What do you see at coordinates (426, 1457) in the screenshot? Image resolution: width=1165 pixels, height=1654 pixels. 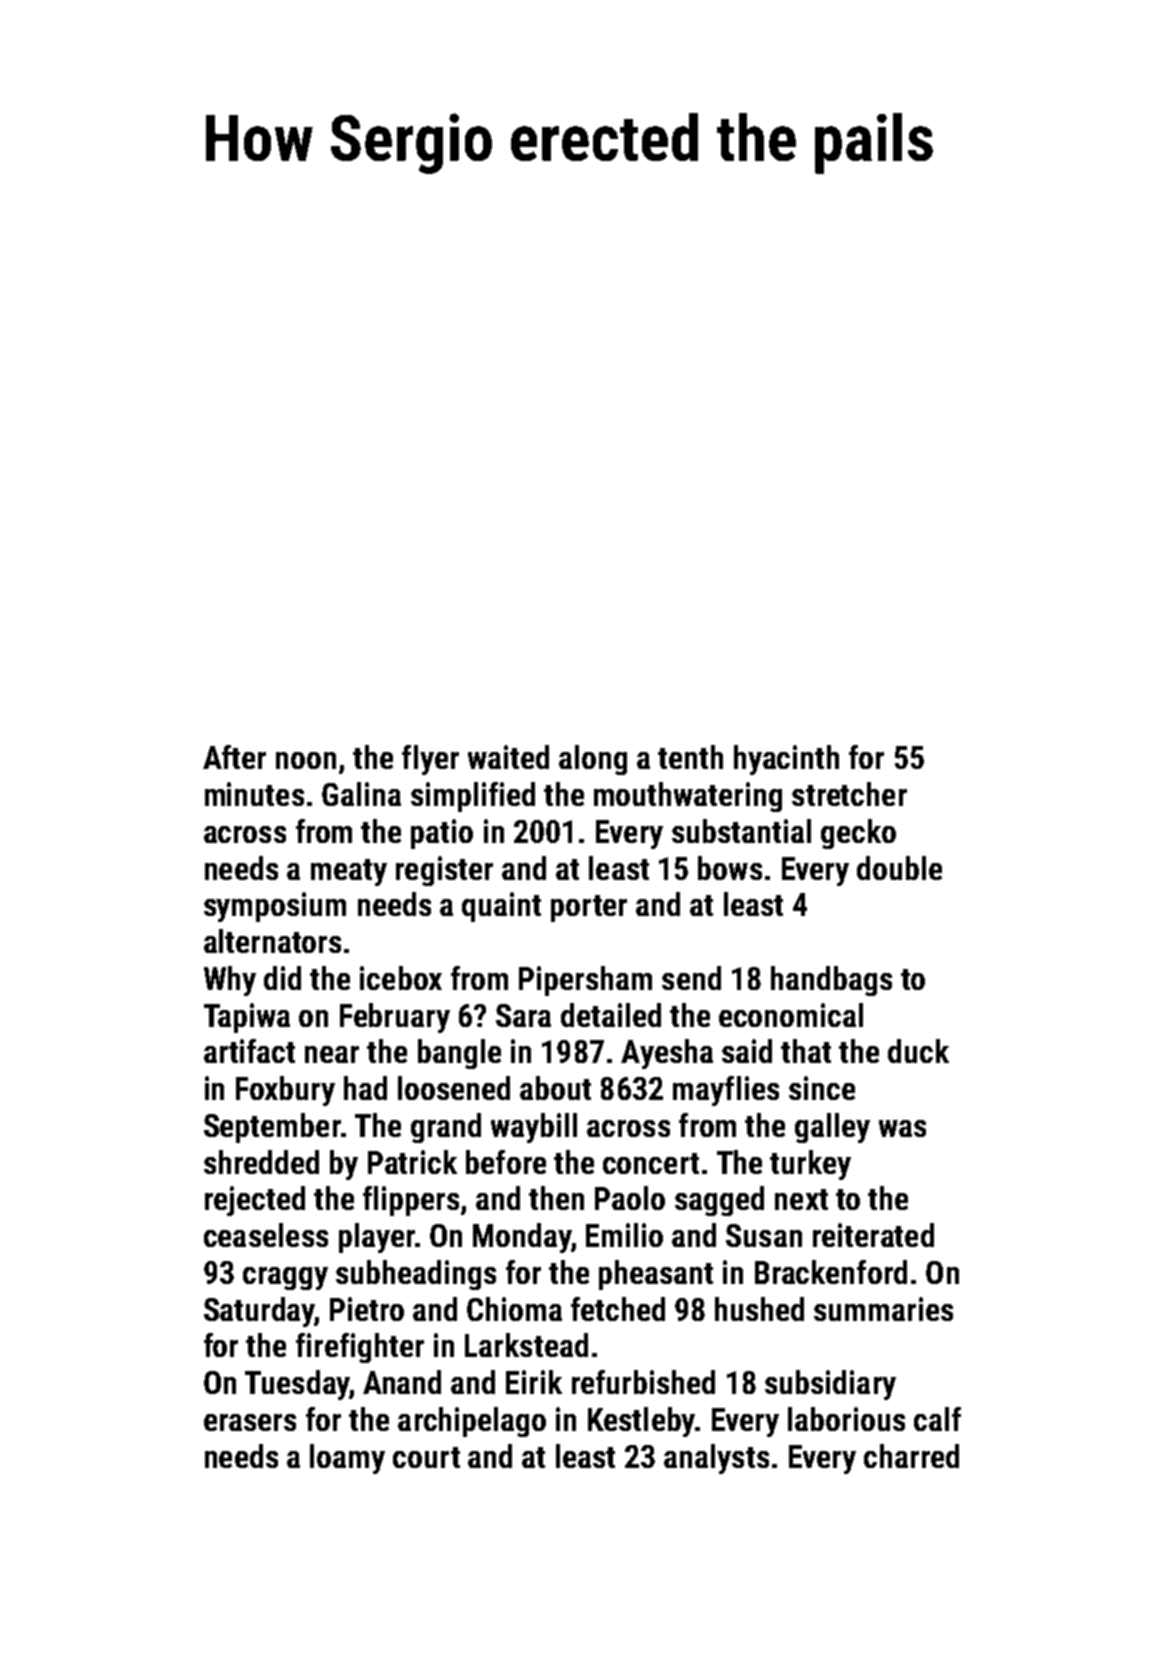 I see `court` at bounding box center [426, 1457].
